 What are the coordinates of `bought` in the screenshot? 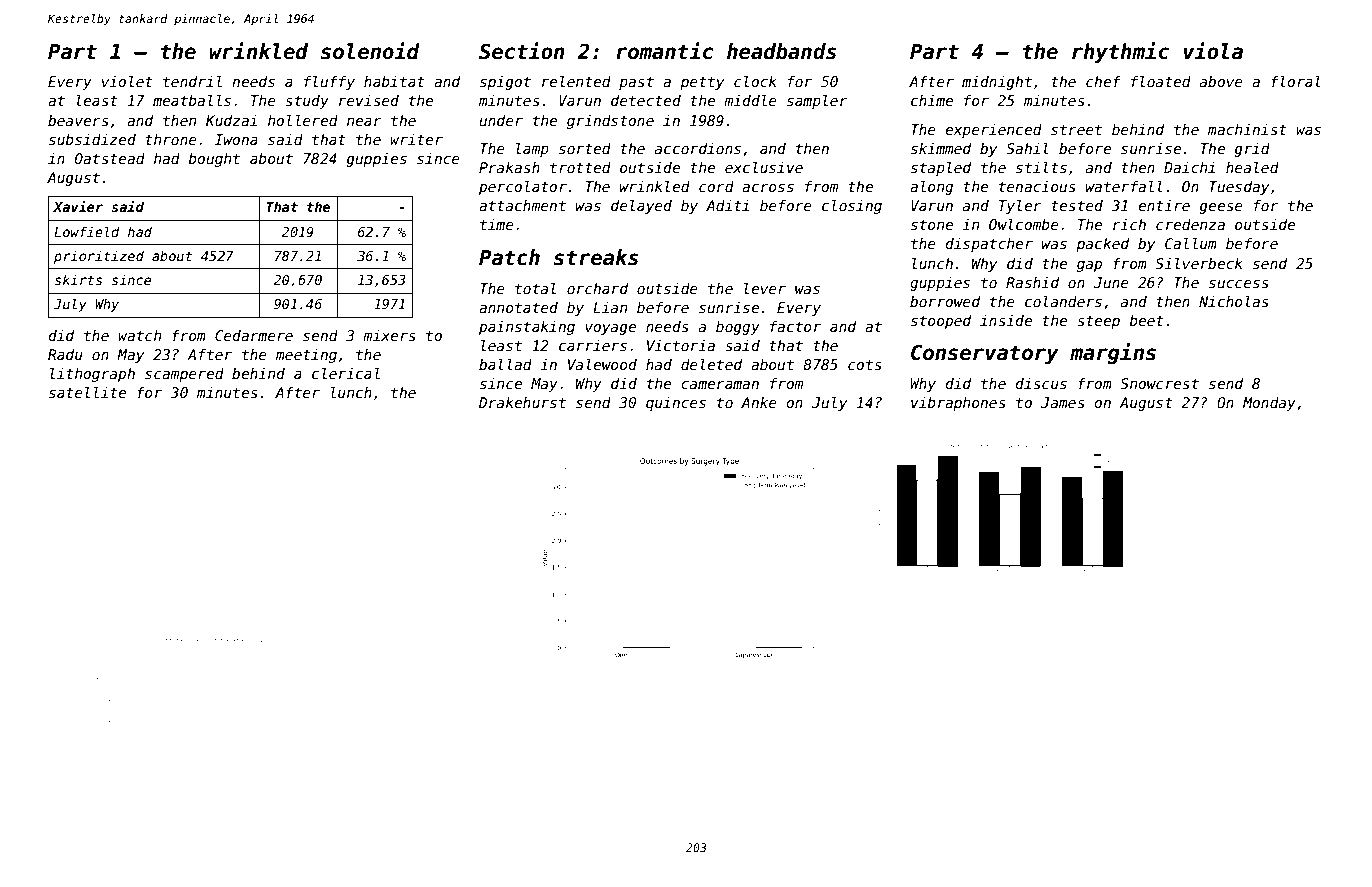 It's located at (214, 160).
